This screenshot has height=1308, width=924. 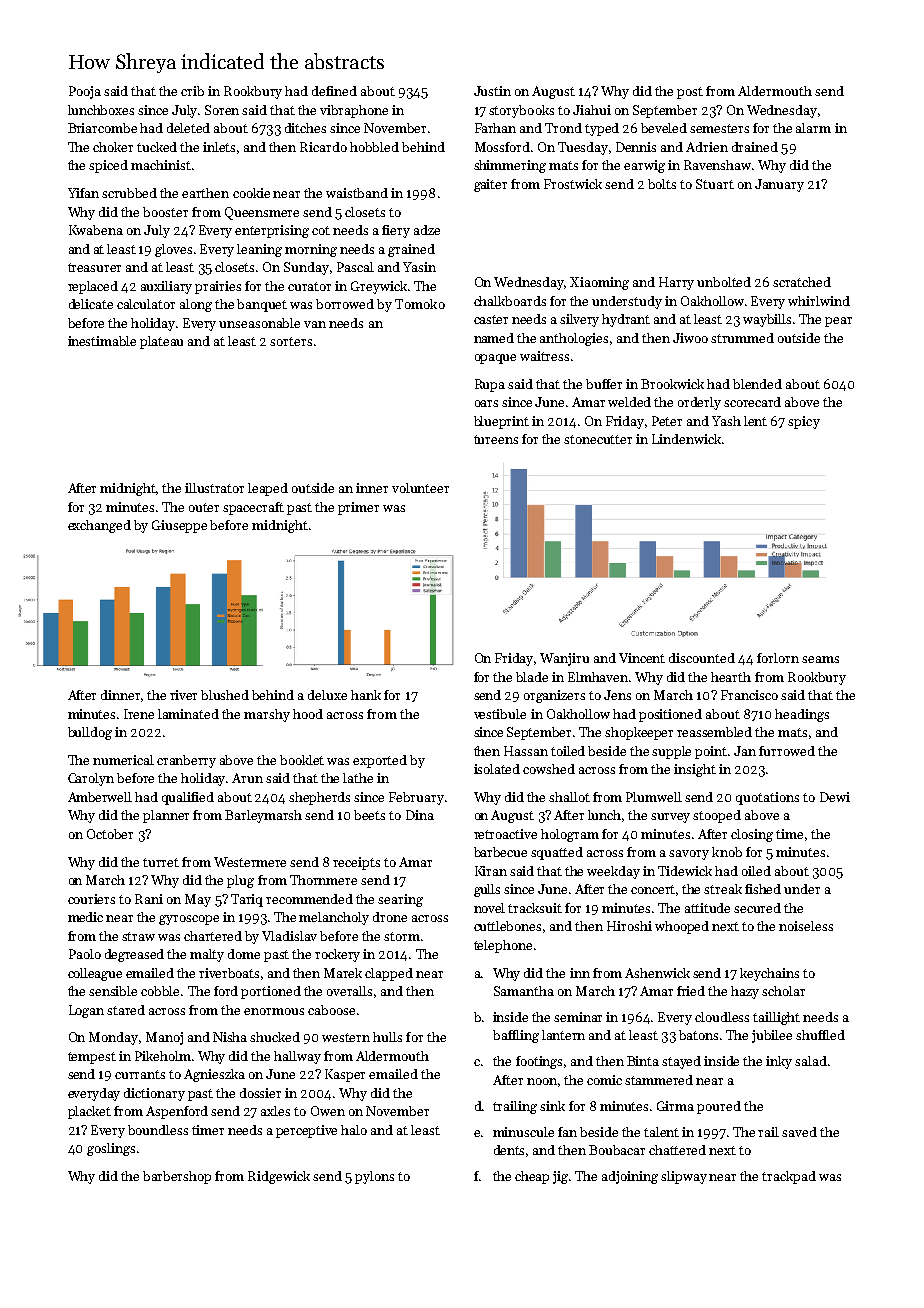 What do you see at coordinates (639, 733) in the screenshot?
I see `shopkeeper` at bounding box center [639, 733].
